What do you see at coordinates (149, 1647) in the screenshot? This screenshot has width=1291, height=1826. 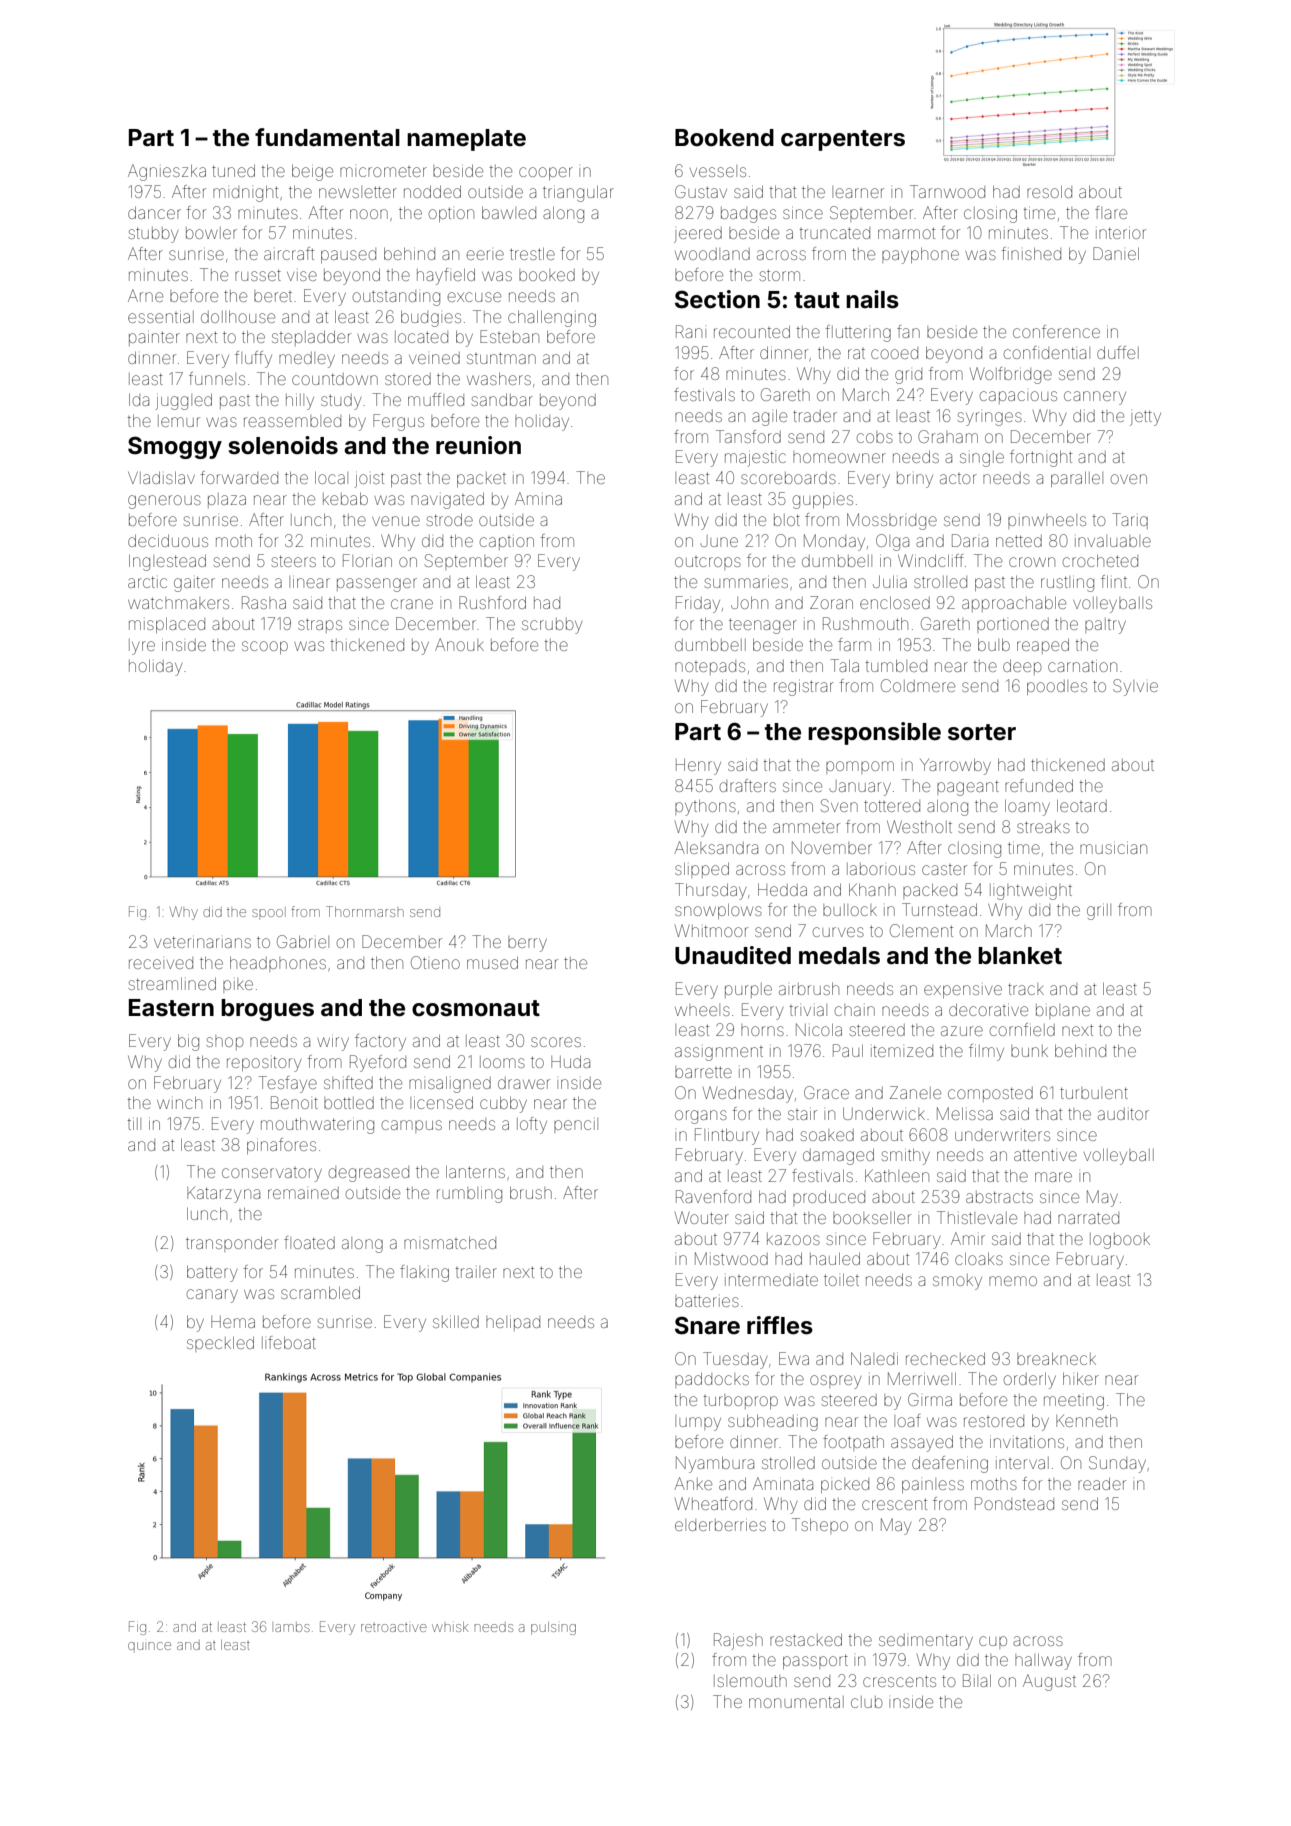 I see `quince` at bounding box center [149, 1647].
